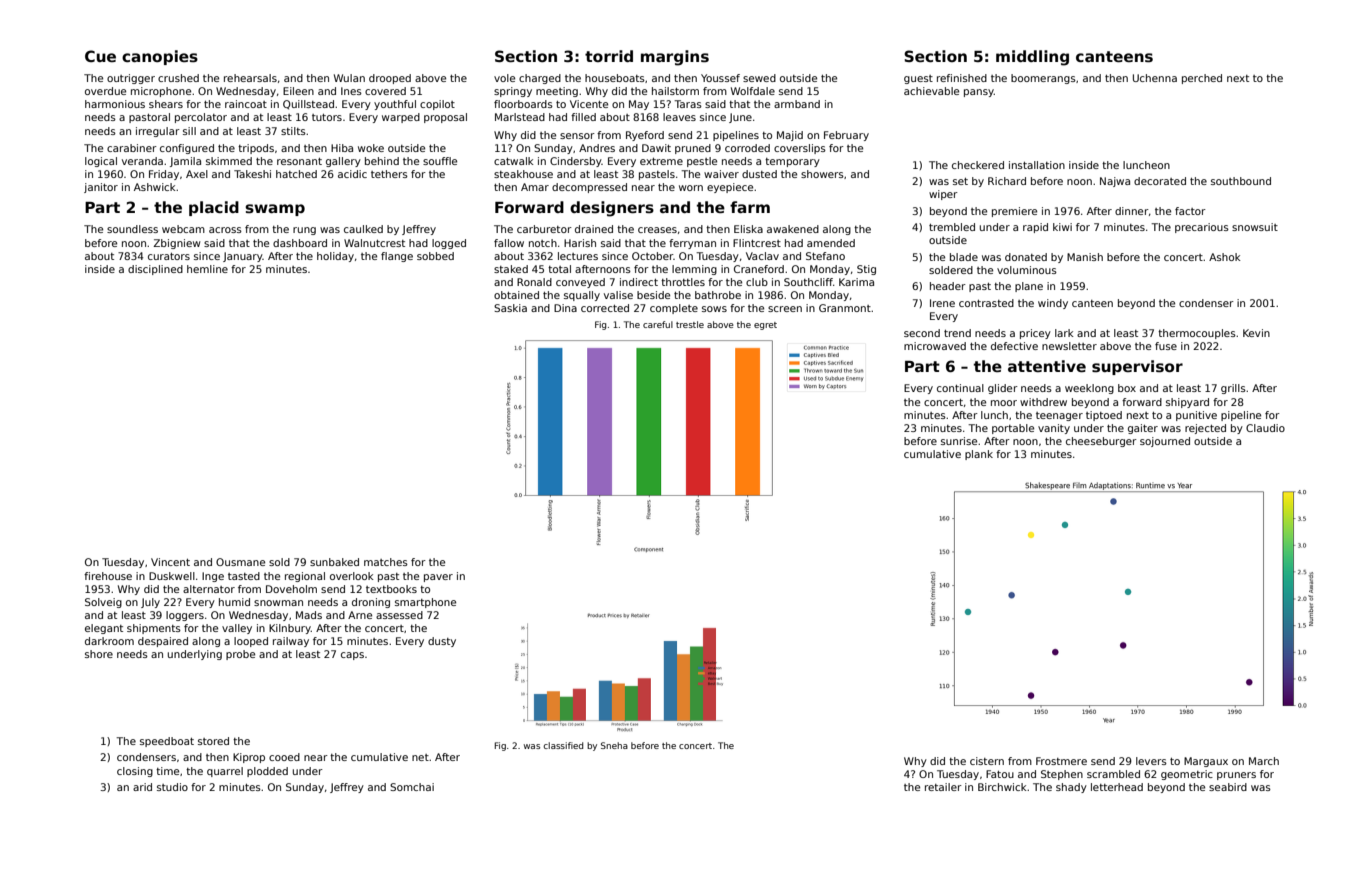 The height and width of the page is (887, 1372). I want to click on egret, so click(765, 326).
